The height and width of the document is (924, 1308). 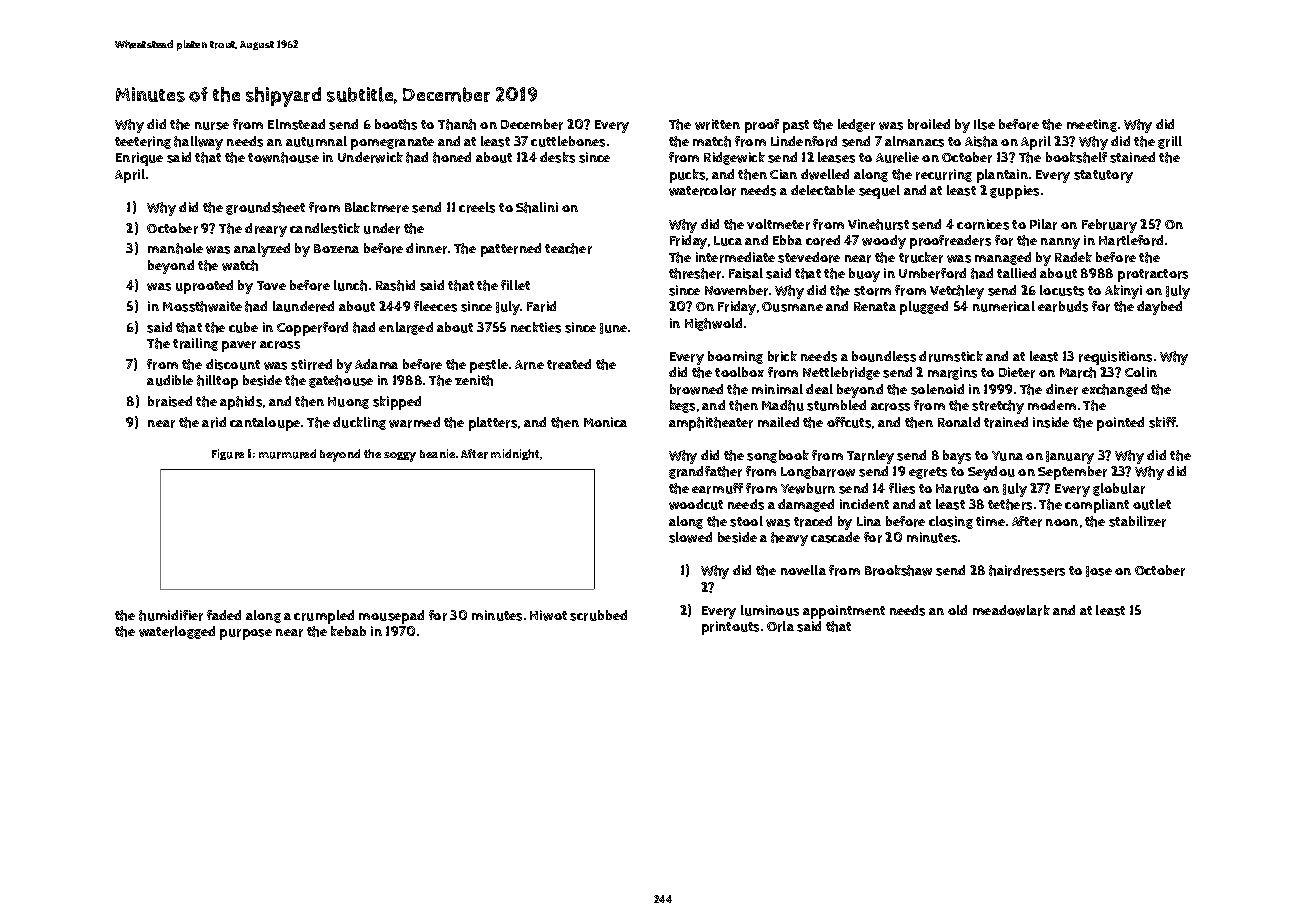 I want to click on requisitions, so click(x=1115, y=358).
